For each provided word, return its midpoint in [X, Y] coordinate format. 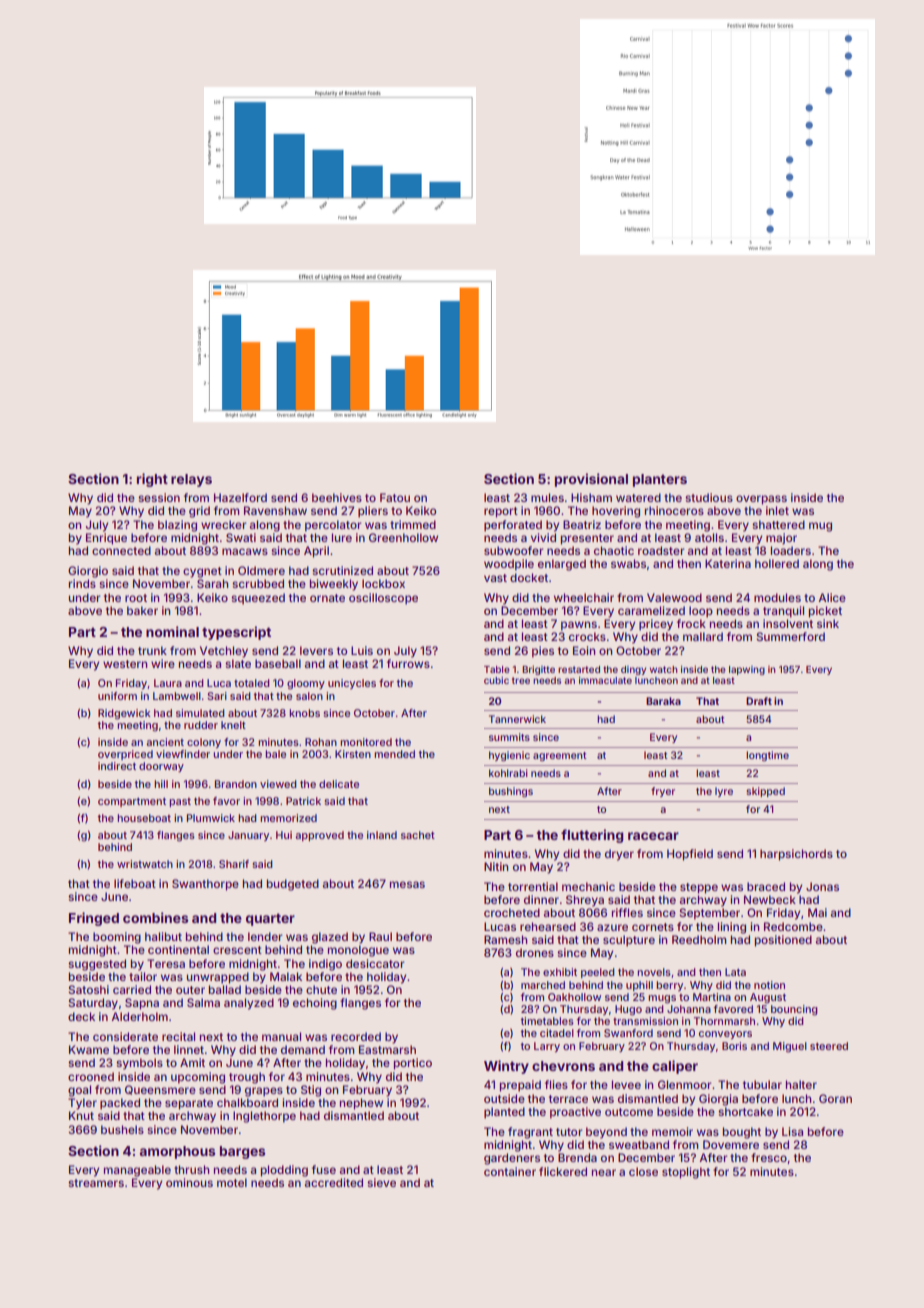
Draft [759, 701]
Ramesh [506, 939]
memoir [672, 1131]
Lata [735, 972]
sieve [381, 1182]
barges [243, 1152]
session [159, 497]
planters [660, 480]
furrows [408, 663]
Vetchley [224, 652]
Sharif [234, 864]
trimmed [413, 524]
